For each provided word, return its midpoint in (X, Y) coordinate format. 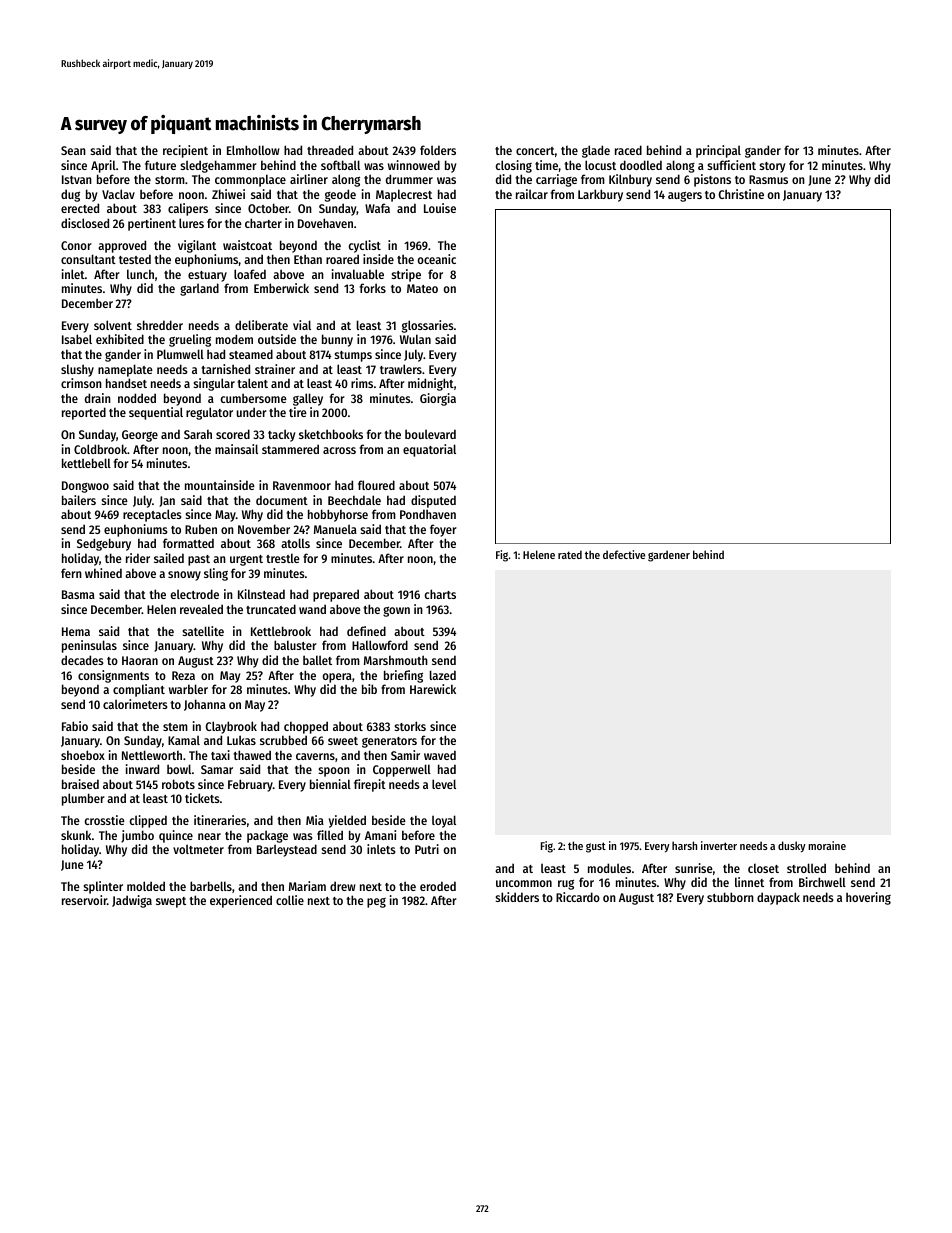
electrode (195, 594)
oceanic (437, 259)
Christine (741, 194)
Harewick (433, 689)
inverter (719, 845)
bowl (179, 769)
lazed (443, 675)
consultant (88, 259)
